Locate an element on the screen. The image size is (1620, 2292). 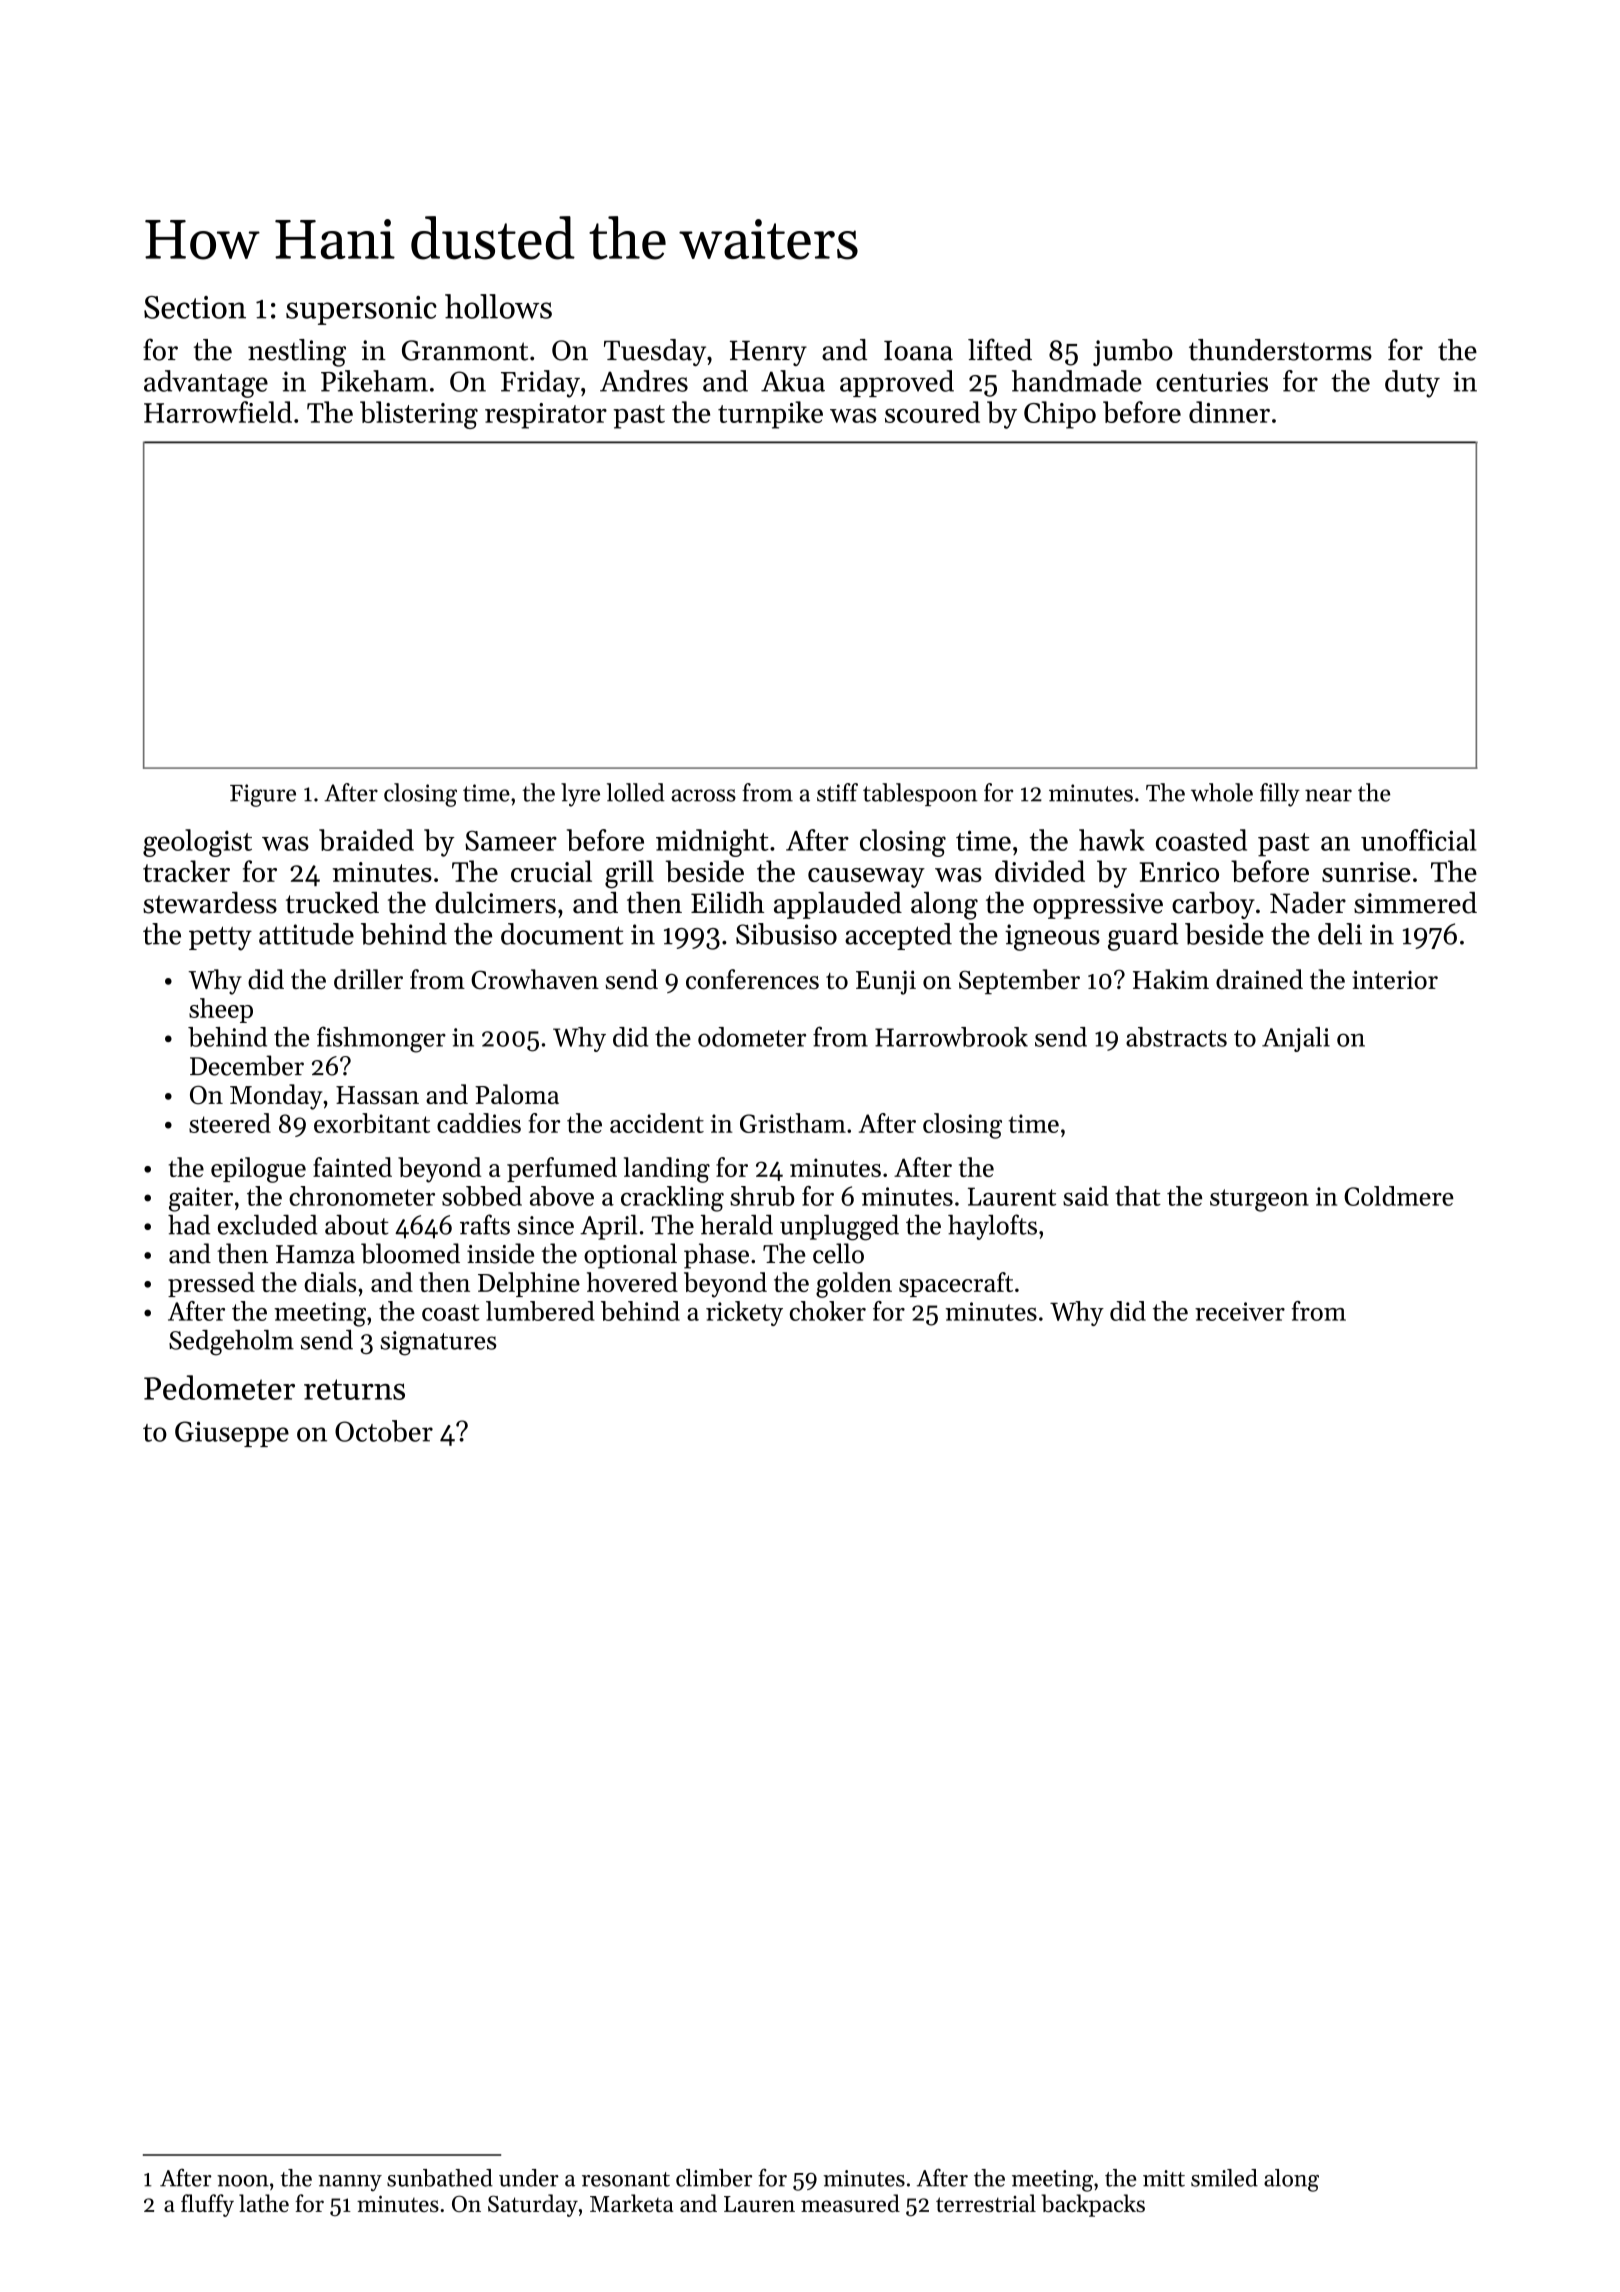
Crowhaven is located at coordinates (535, 979).
